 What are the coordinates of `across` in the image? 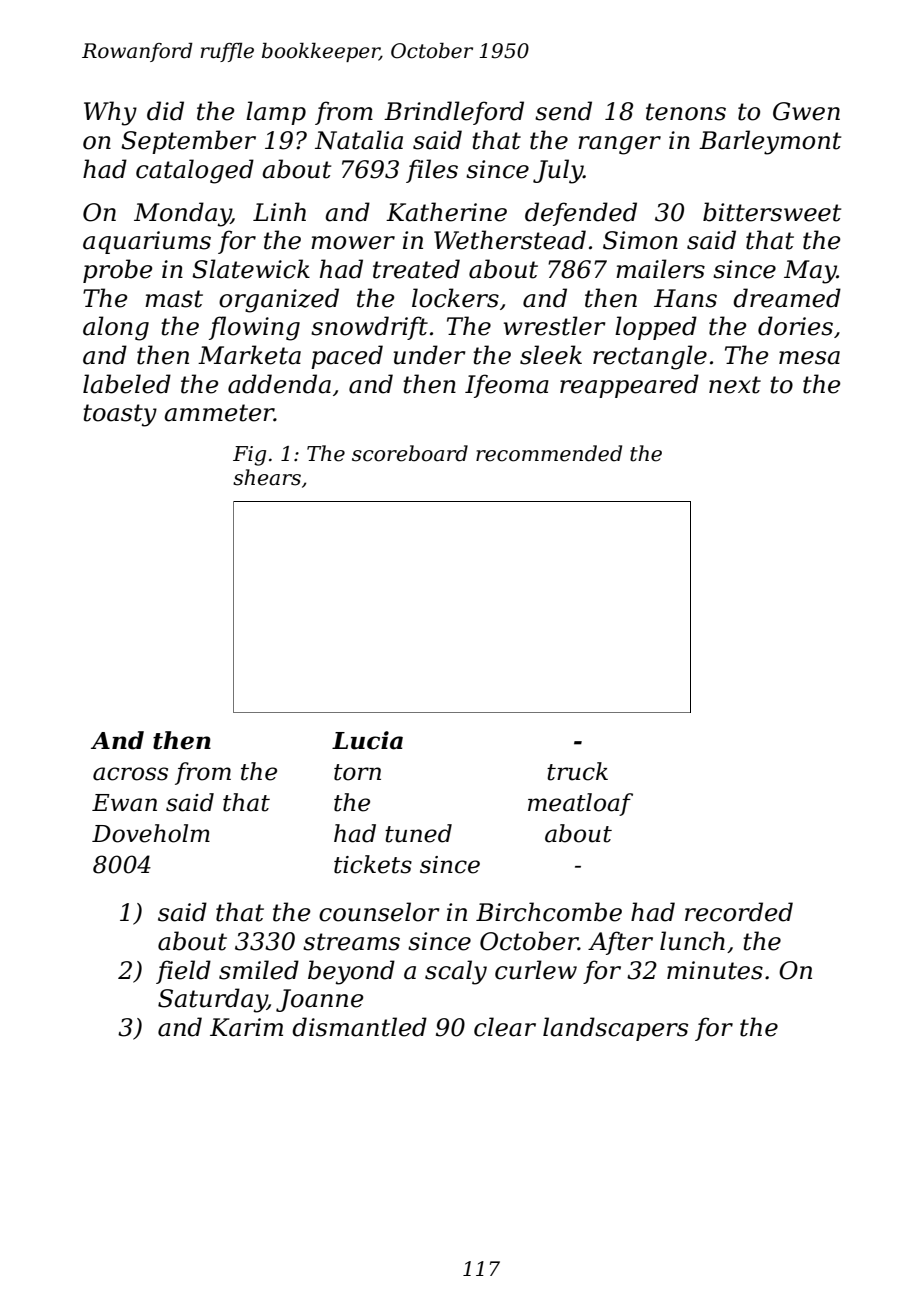 It's located at (130, 774).
